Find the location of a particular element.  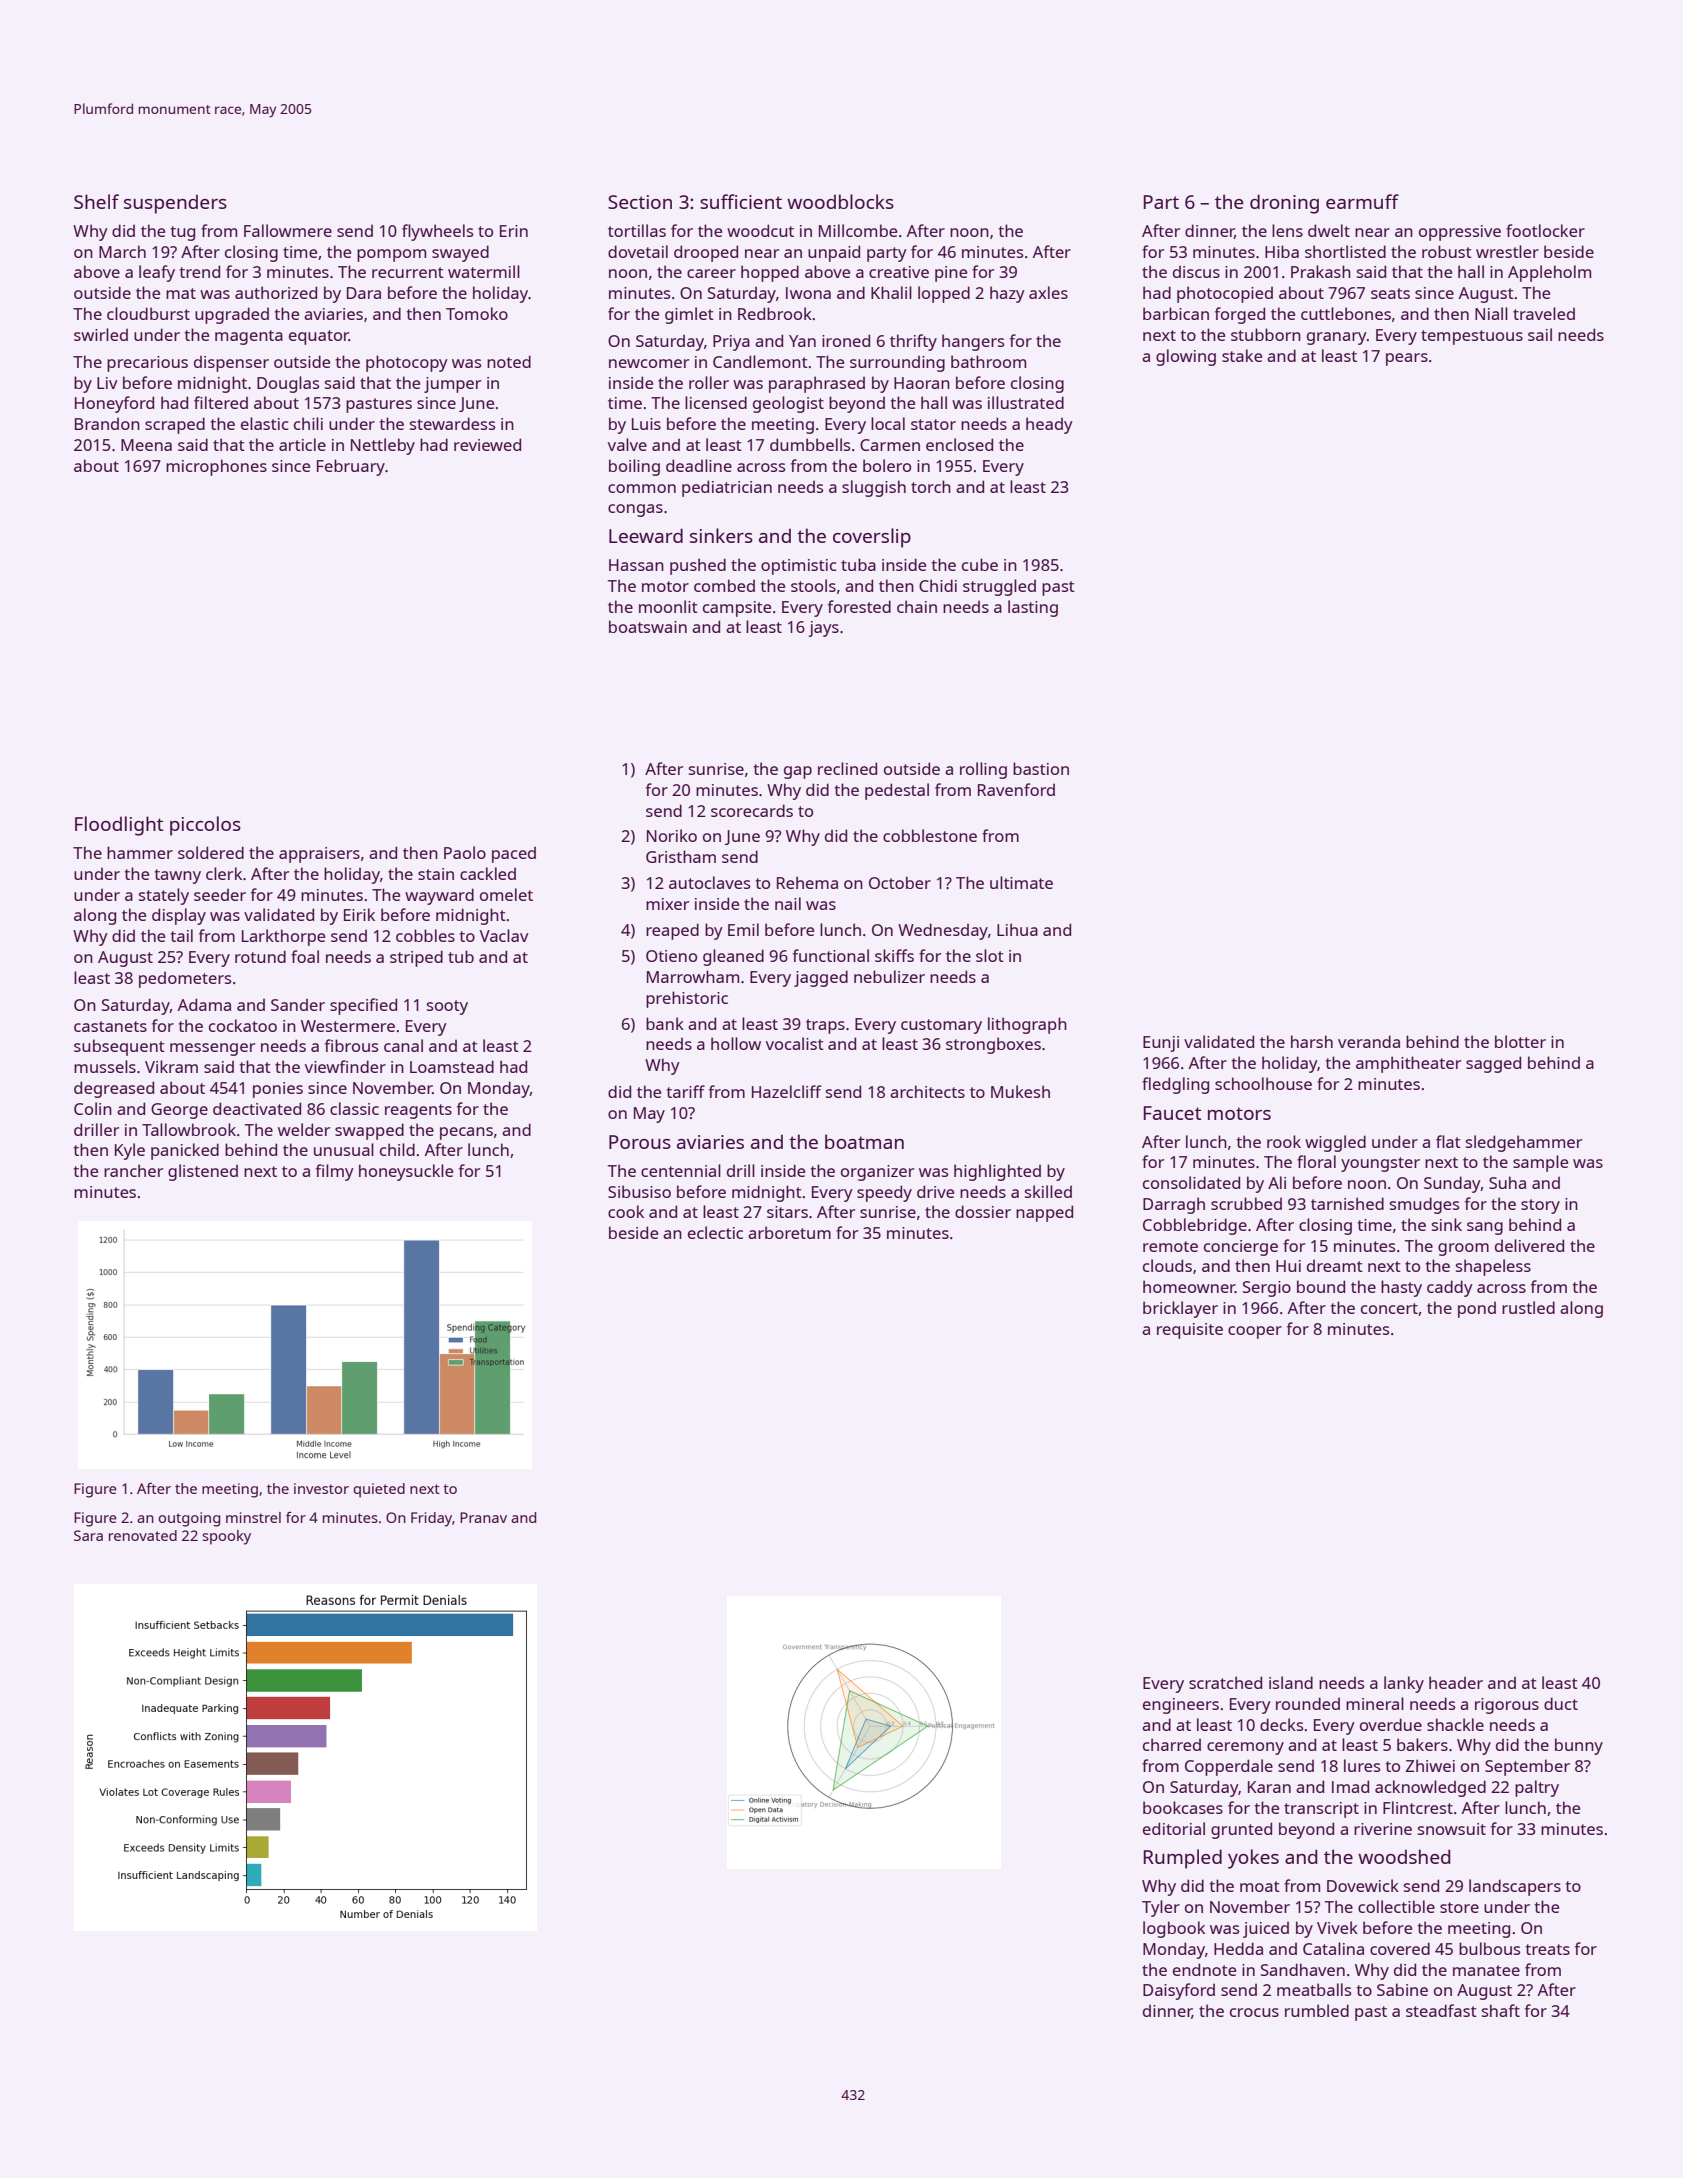

veranda is located at coordinates (1369, 1041).
